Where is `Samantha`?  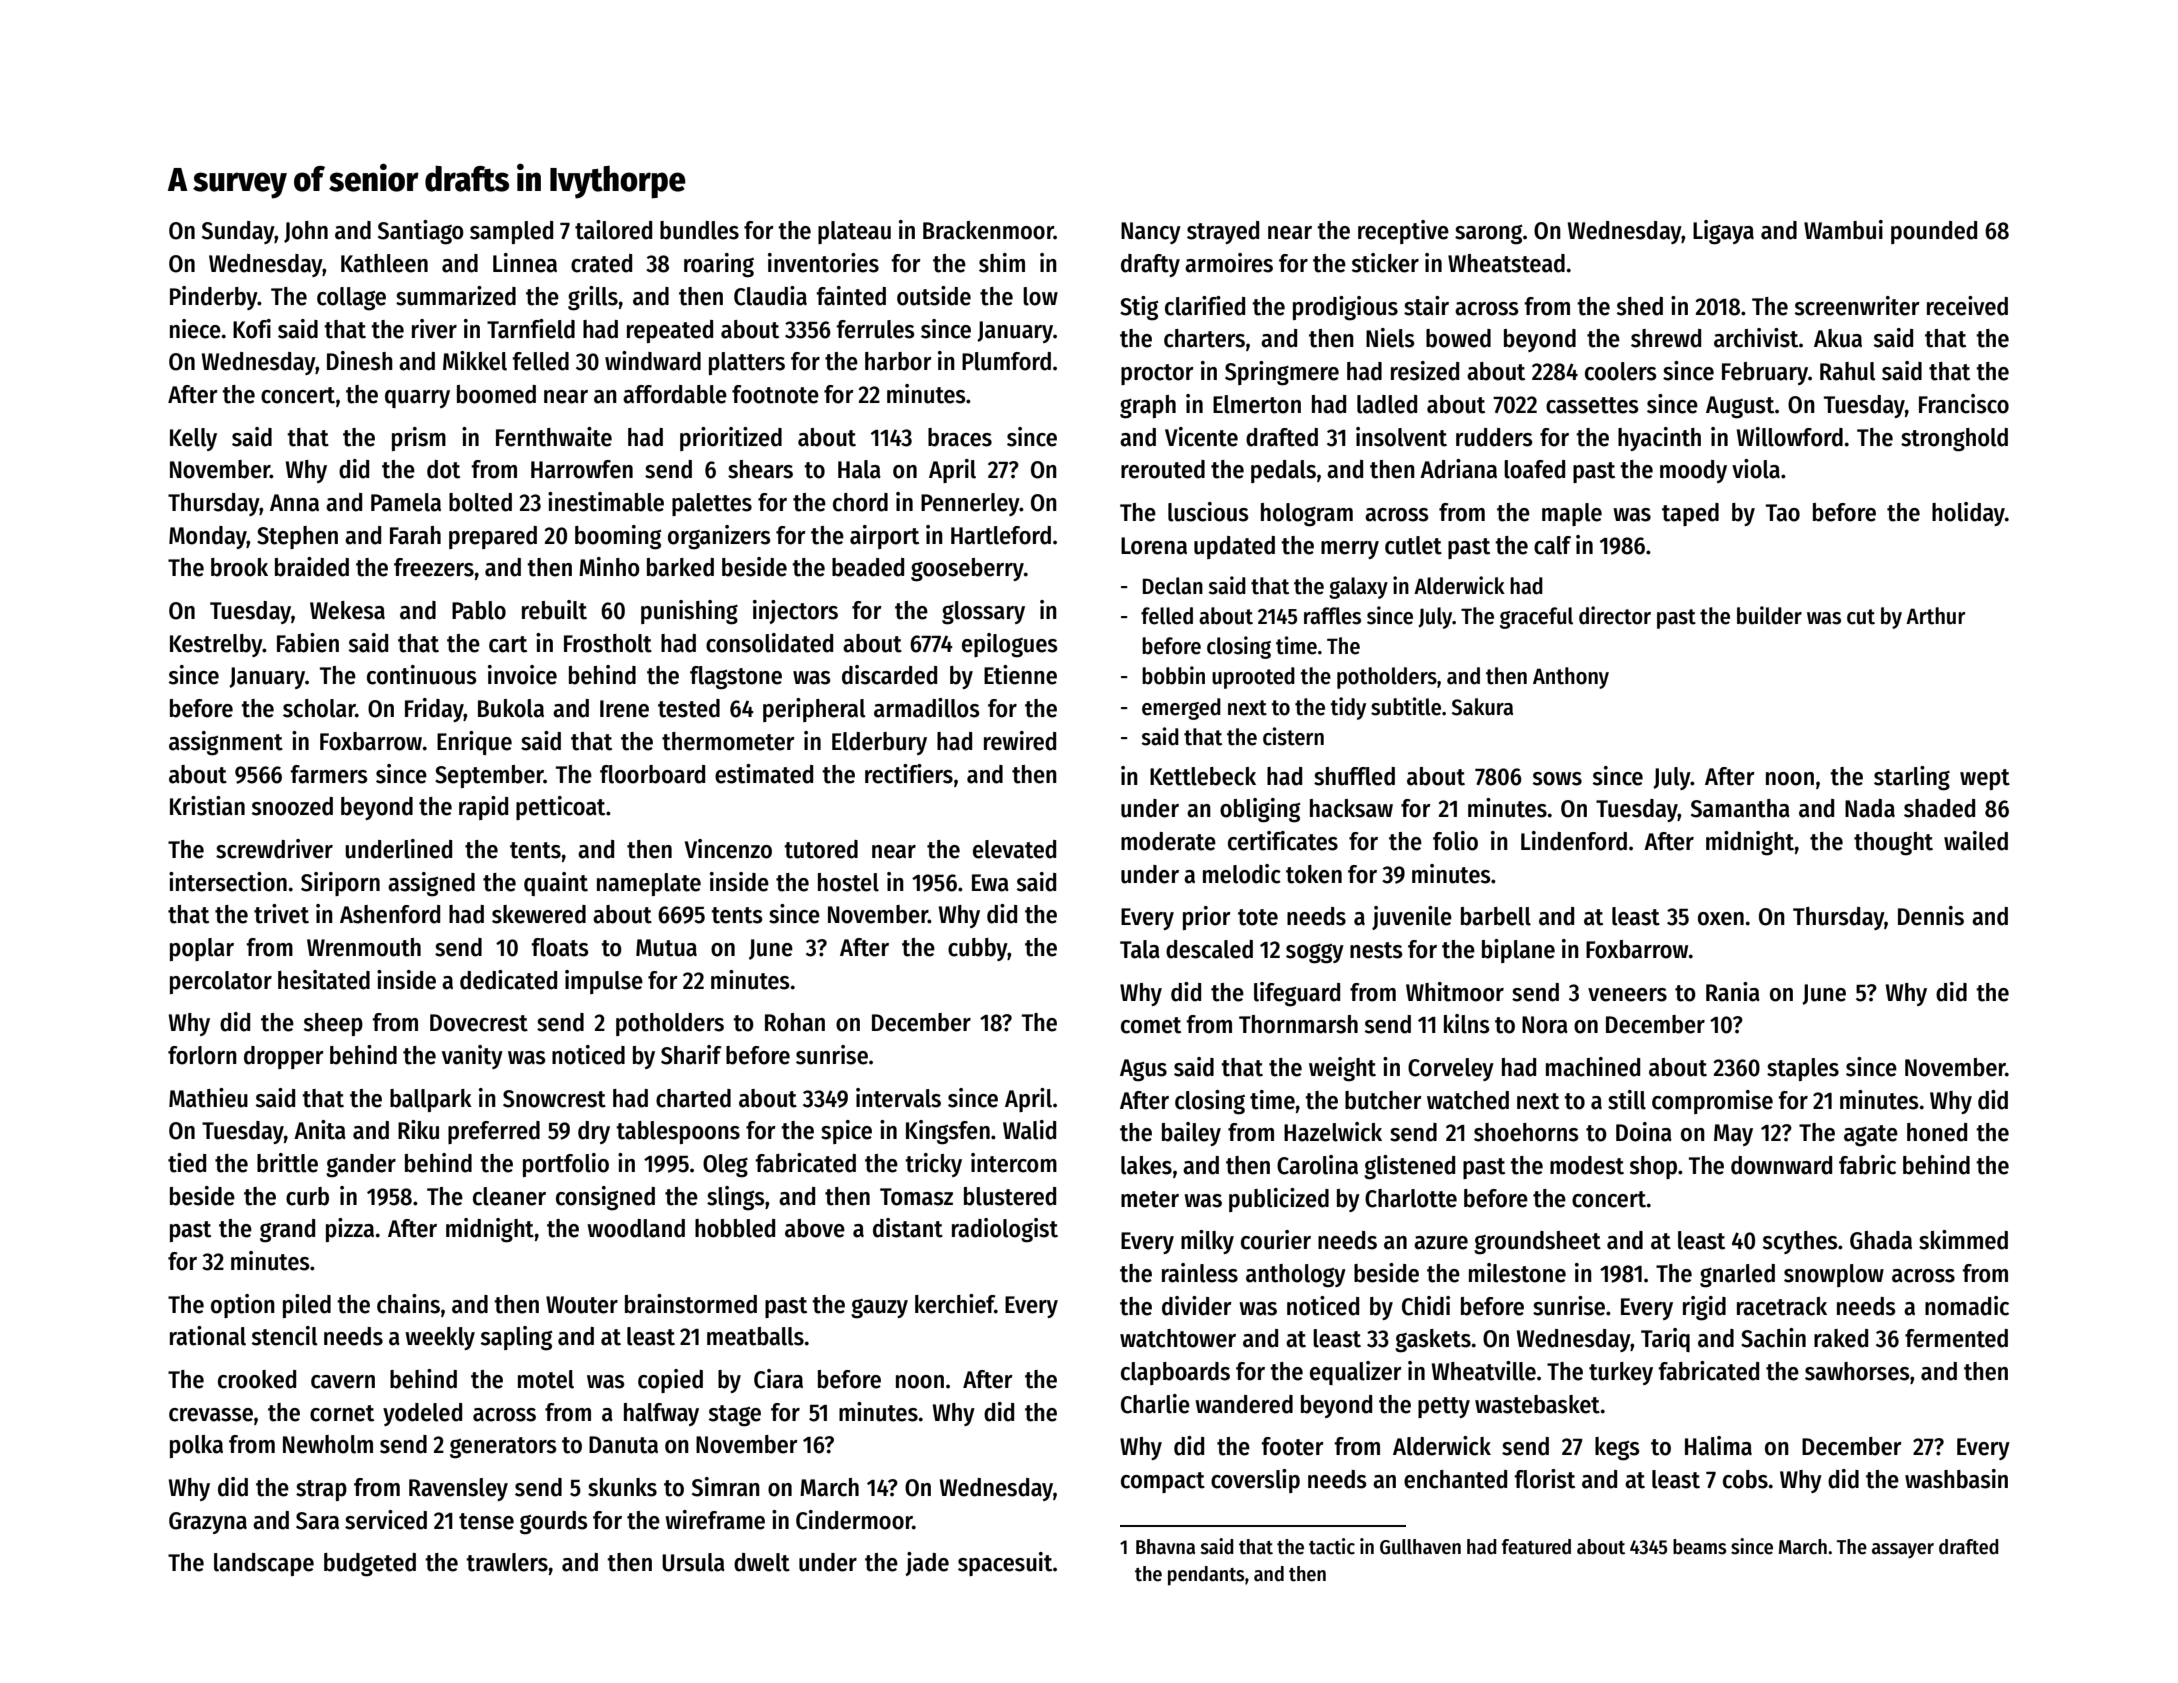
Samantha is located at coordinates (1740, 808).
